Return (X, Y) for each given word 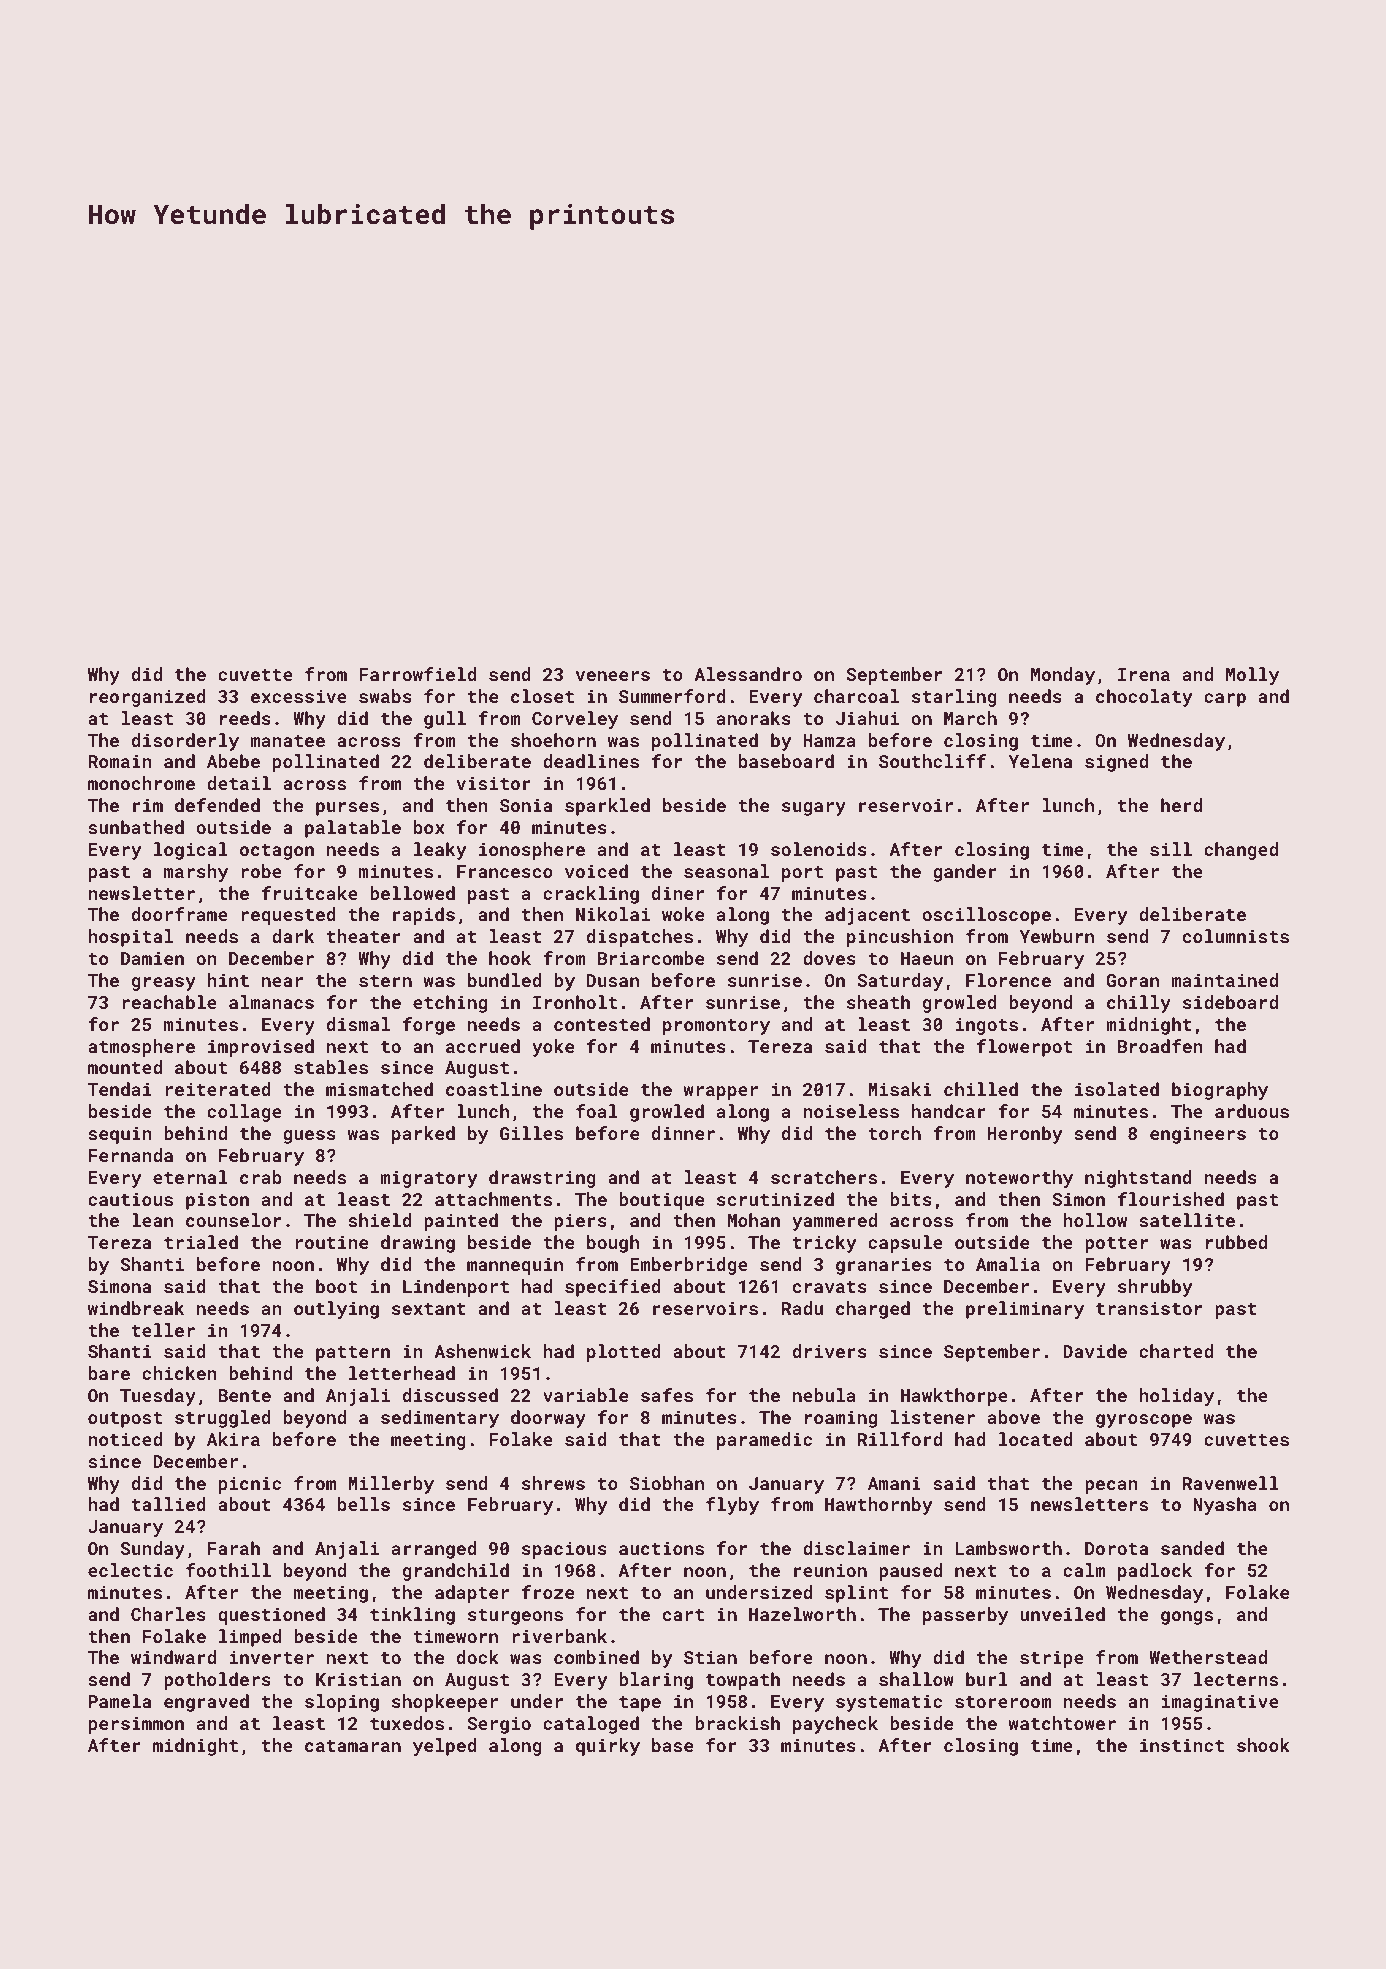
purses (347, 809)
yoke (553, 1048)
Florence (1008, 980)
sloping (342, 1703)
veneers (613, 676)
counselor (233, 1220)
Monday (1063, 676)
